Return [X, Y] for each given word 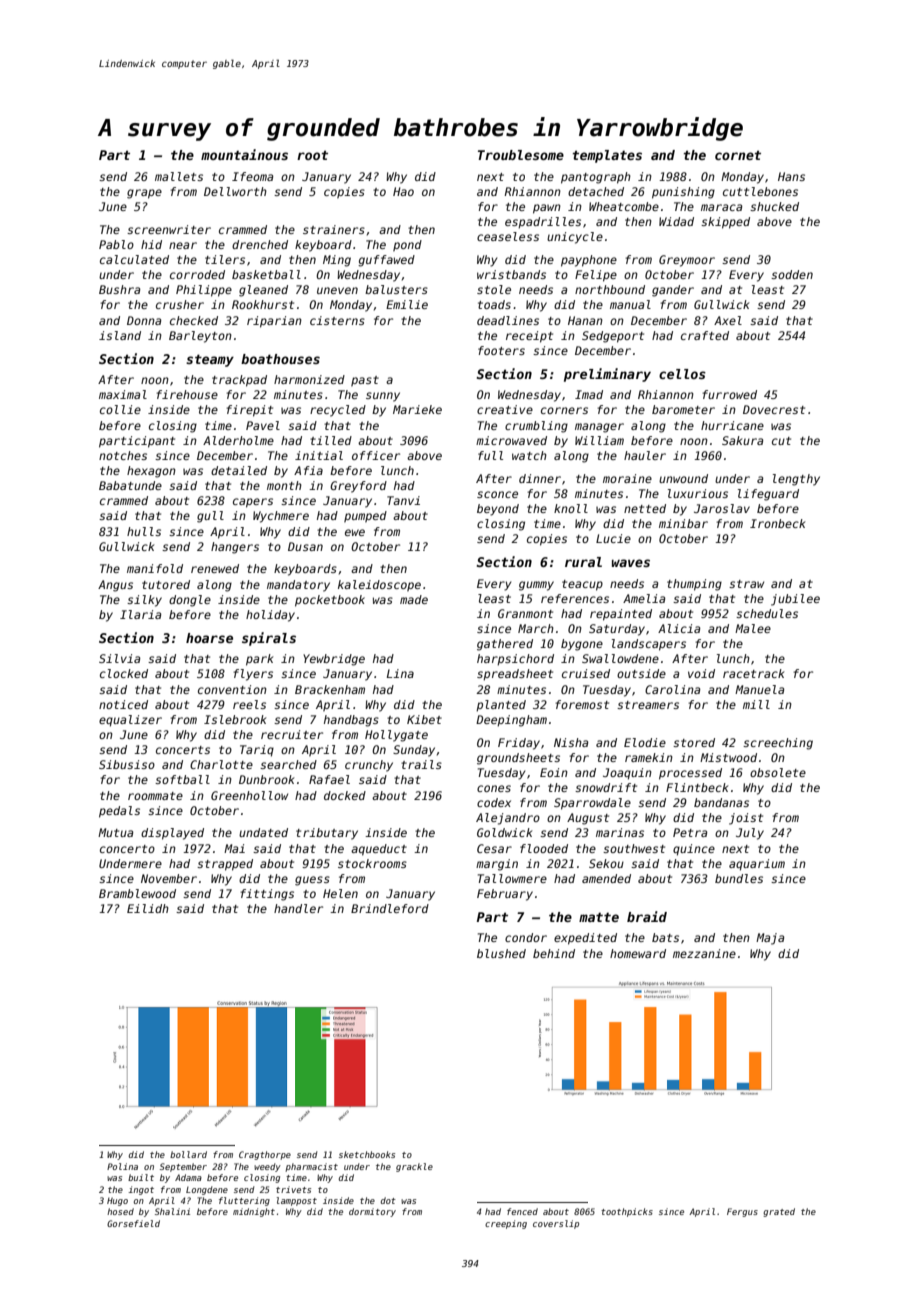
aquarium [757, 865]
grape [144, 194]
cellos [682, 374]
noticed [123, 704]
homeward [638, 953]
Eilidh [148, 908]
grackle [414, 1167]
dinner [540, 478]
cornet [738, 155]
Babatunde [130, 485]
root [312, 155]
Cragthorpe [265, 1155]
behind [554, 953]
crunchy [369, 766]
